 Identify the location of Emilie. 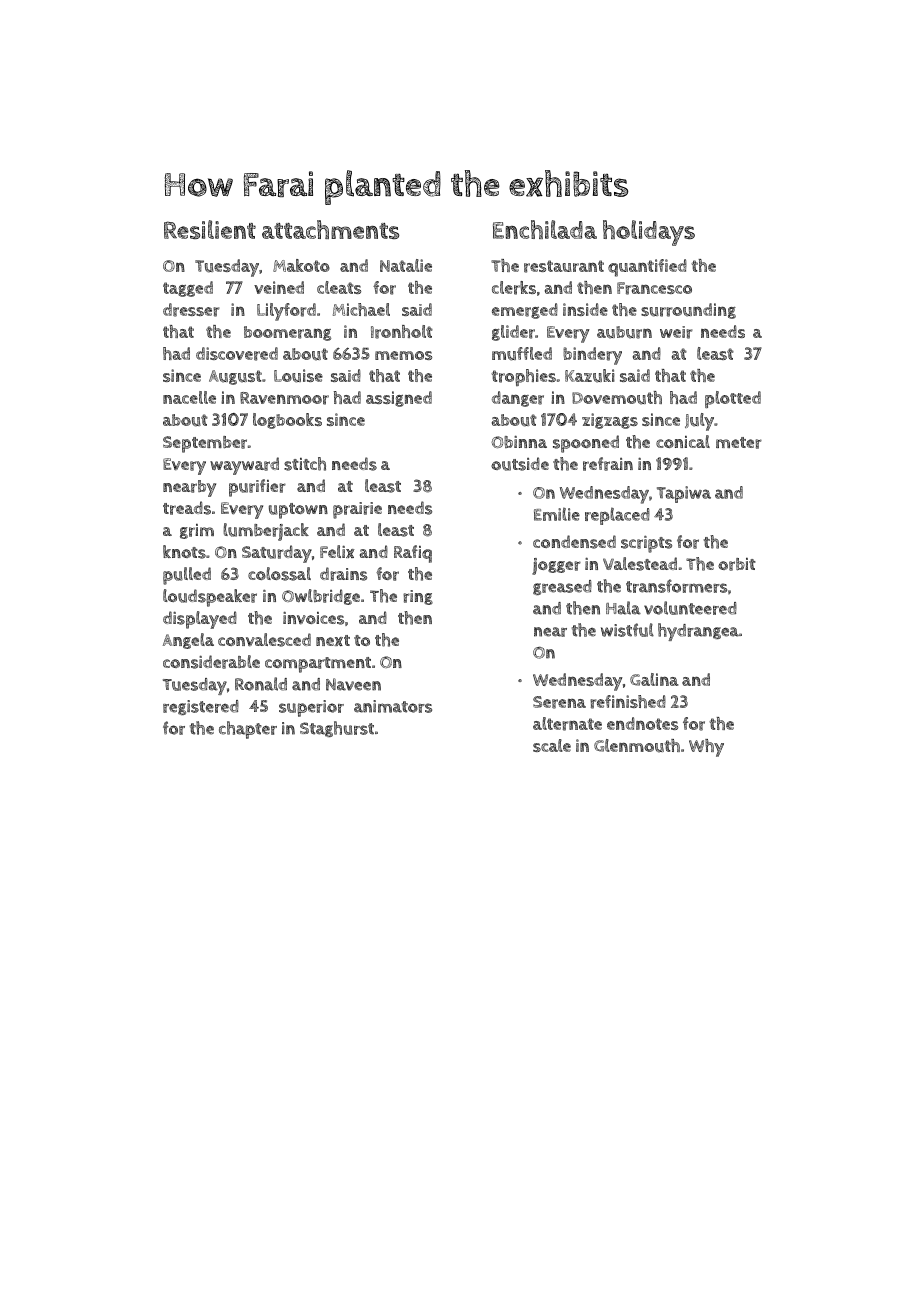
(557, 514).
